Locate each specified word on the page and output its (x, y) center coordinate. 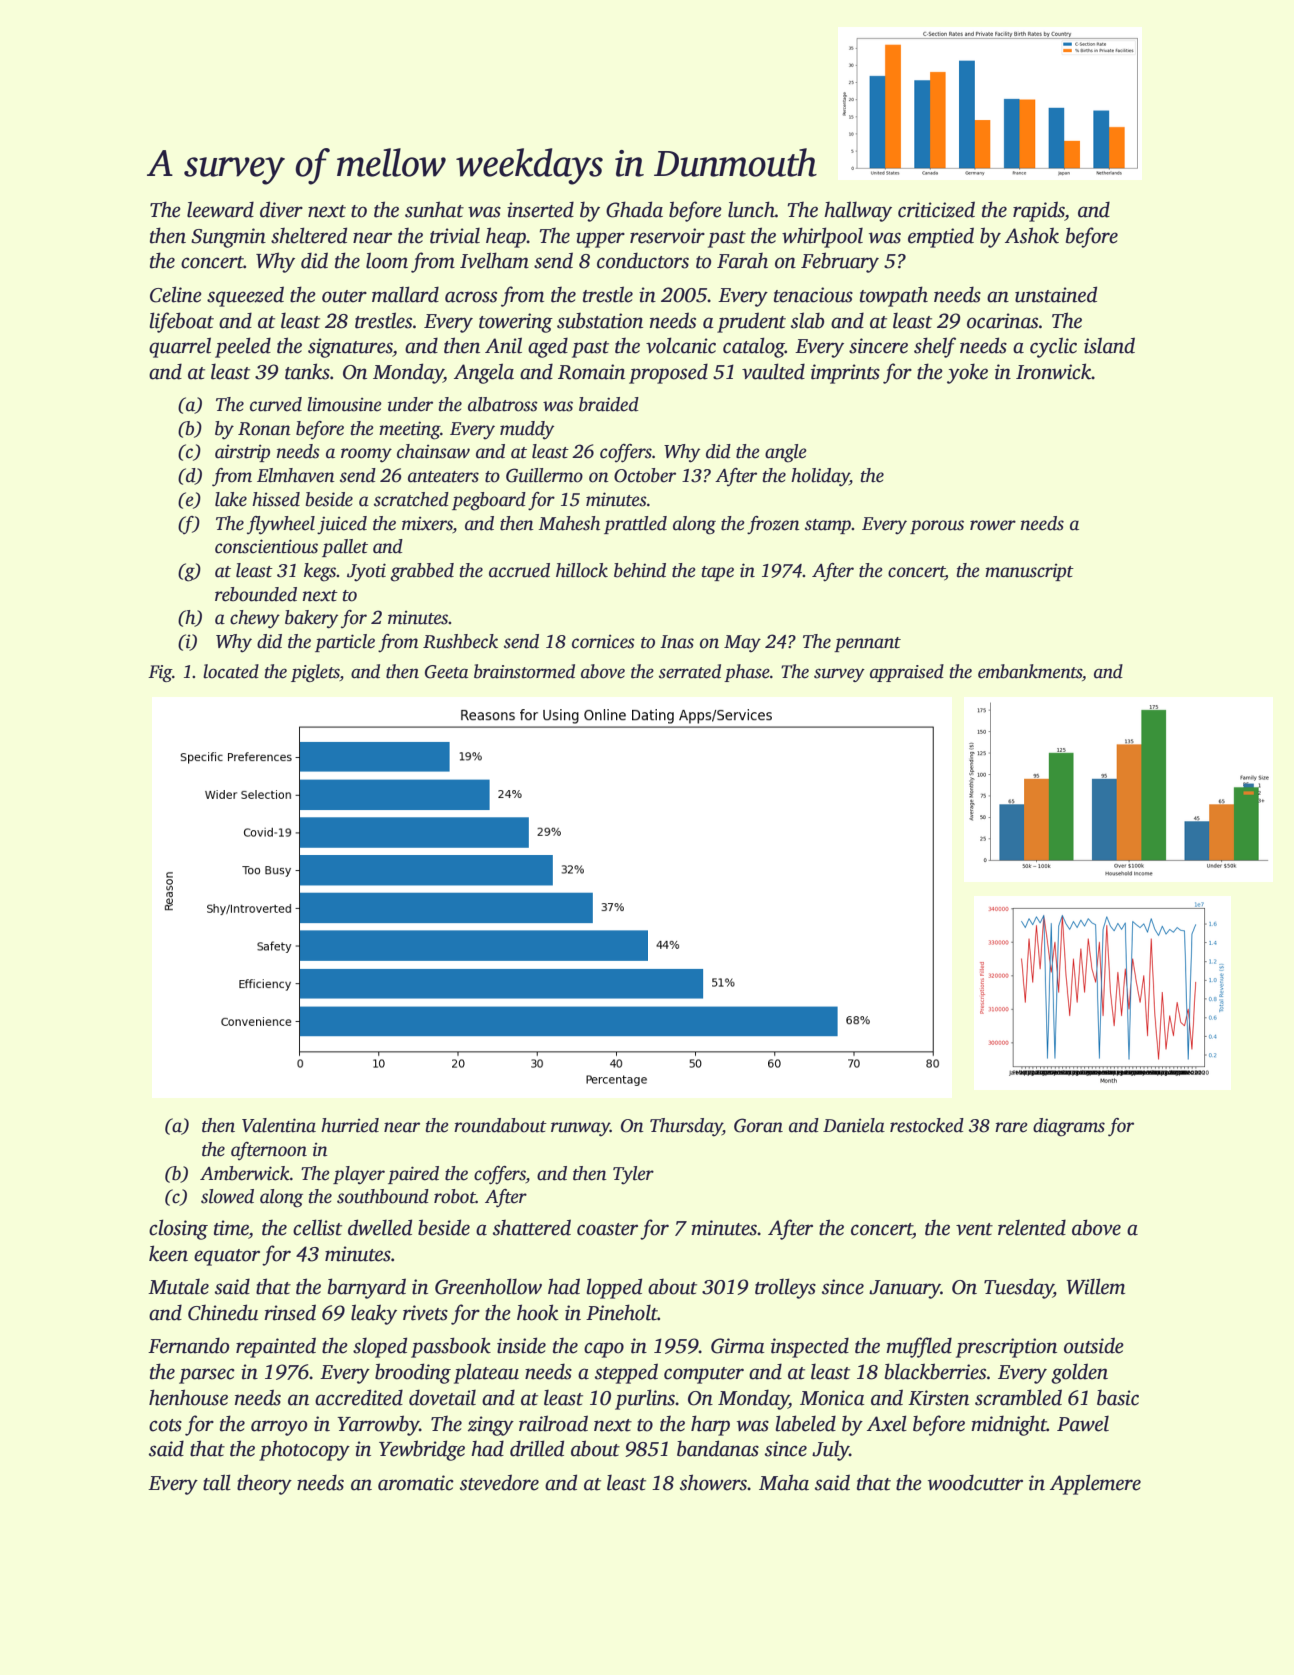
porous (937, 527)
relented (1032, 1227)
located (231, 671)
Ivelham (494, 260)
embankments (1030, 671)
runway (580, 1129)
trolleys (785, 1288)
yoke (967, 373)
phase (747, 673)
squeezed (245, 296)
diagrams (1069, 1127)
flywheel (281, 525)
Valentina (279, 1125)
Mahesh (569, 523)
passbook (451, 1347)
